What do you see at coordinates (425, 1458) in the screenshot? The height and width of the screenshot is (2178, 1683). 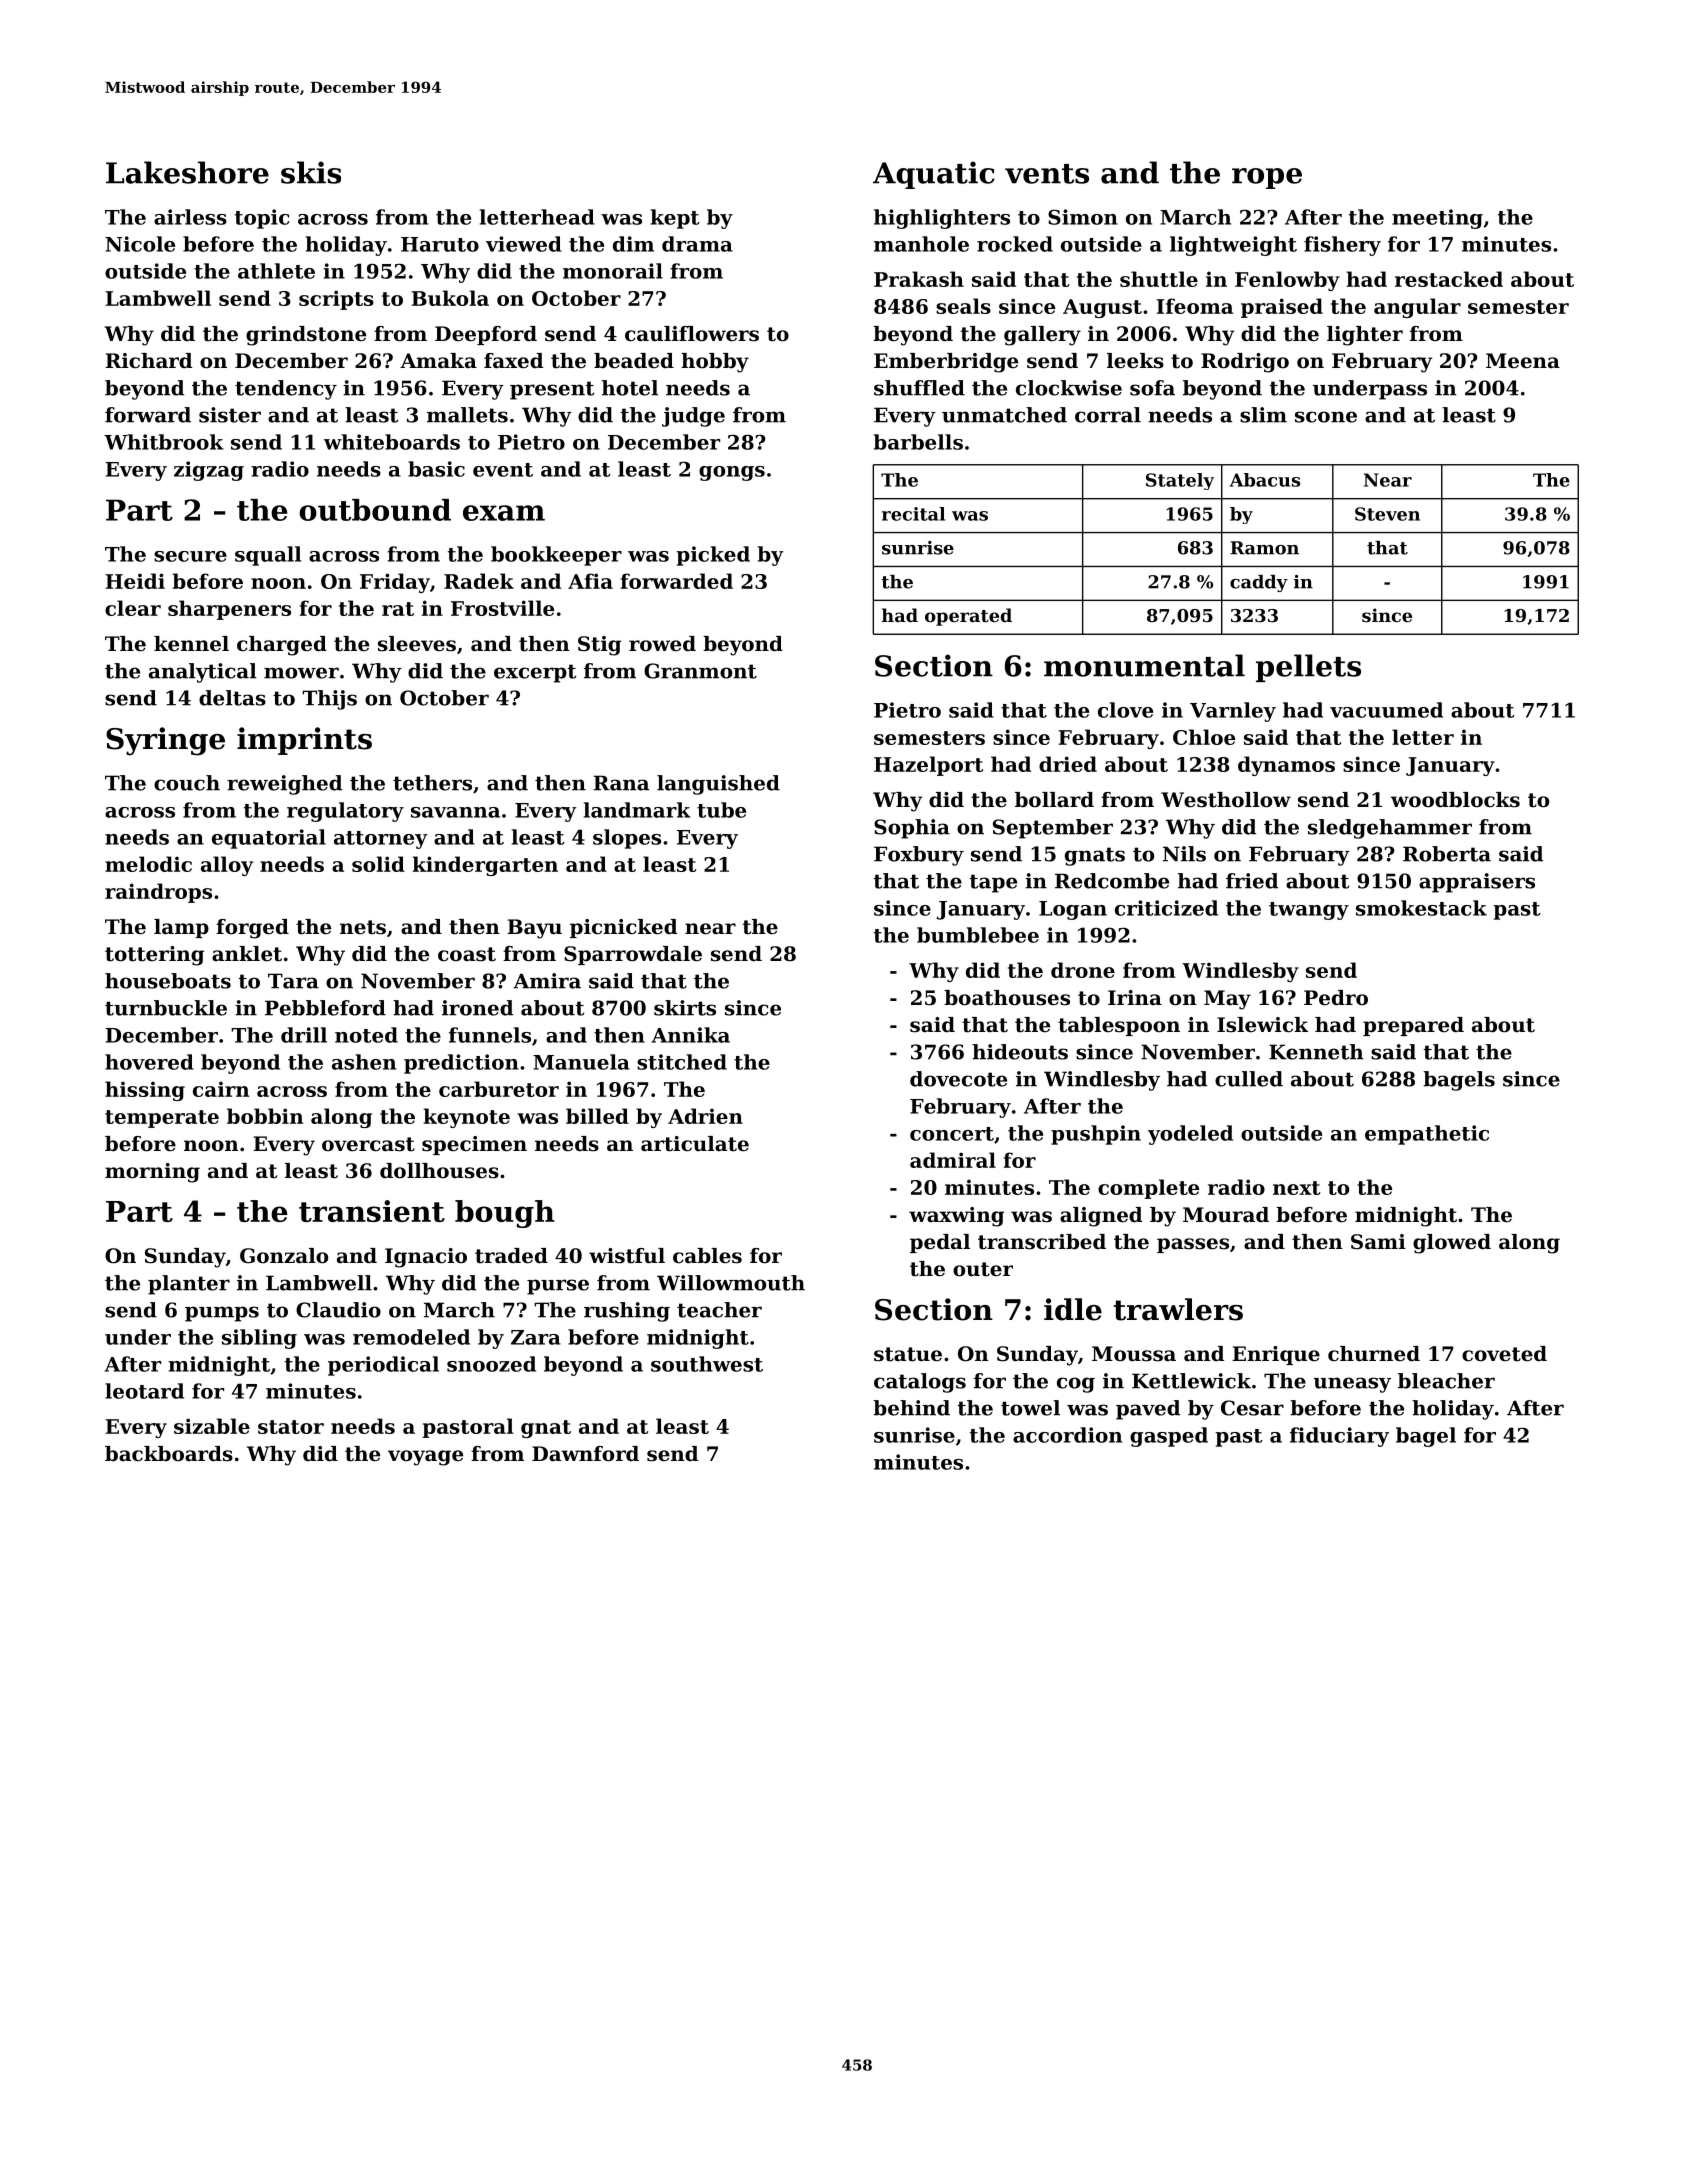 I see `voyage` at bounding box center [425, 1458].
